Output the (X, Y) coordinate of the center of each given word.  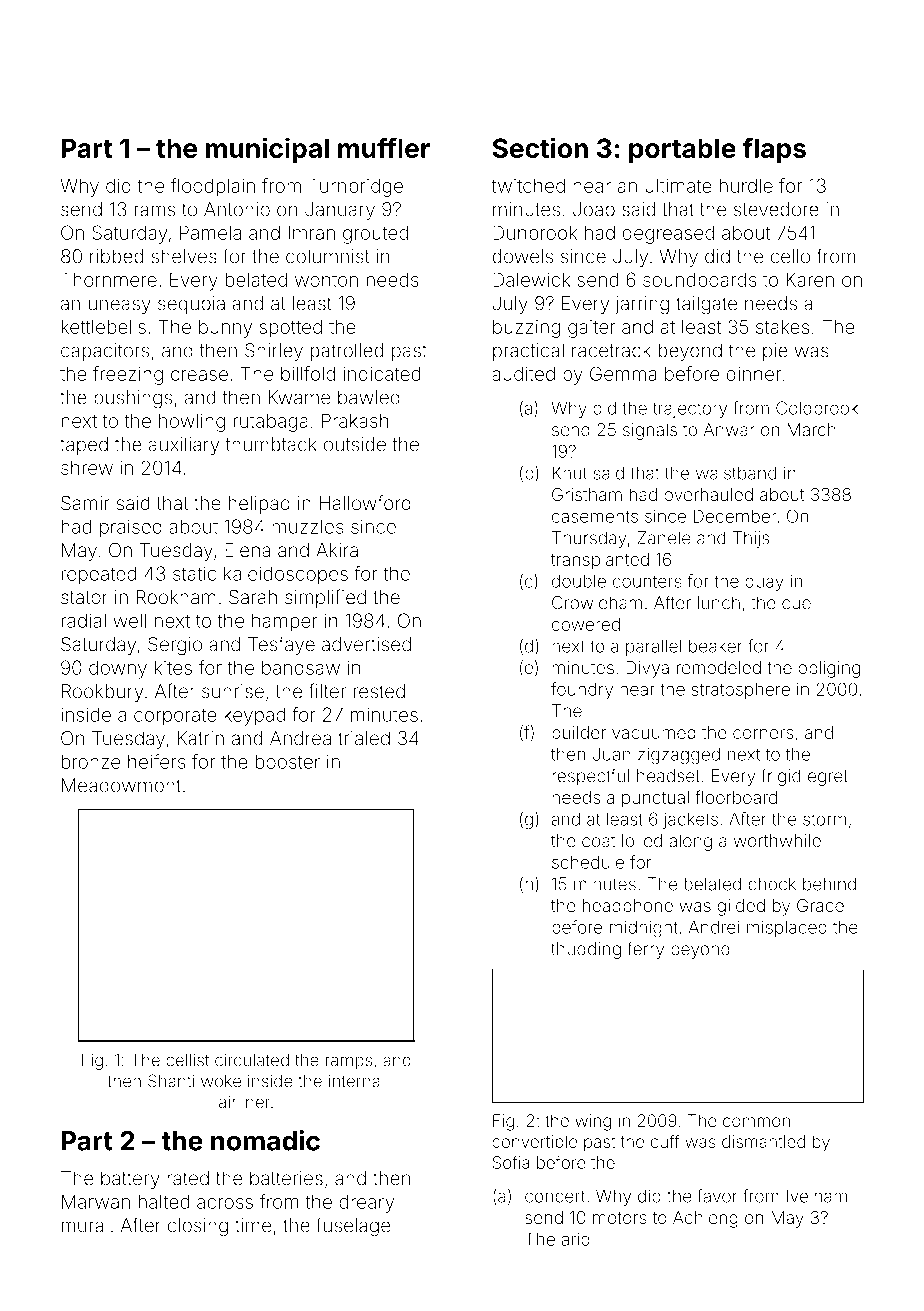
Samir (85, 503)
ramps (349, 1063)
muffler (384, 147)
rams (154, 211)
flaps (774, 150)
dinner (754, 374)
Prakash (355, 420)
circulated (252, 1060)
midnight (644, 929)
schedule (588, 862)
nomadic (265, 1140)
